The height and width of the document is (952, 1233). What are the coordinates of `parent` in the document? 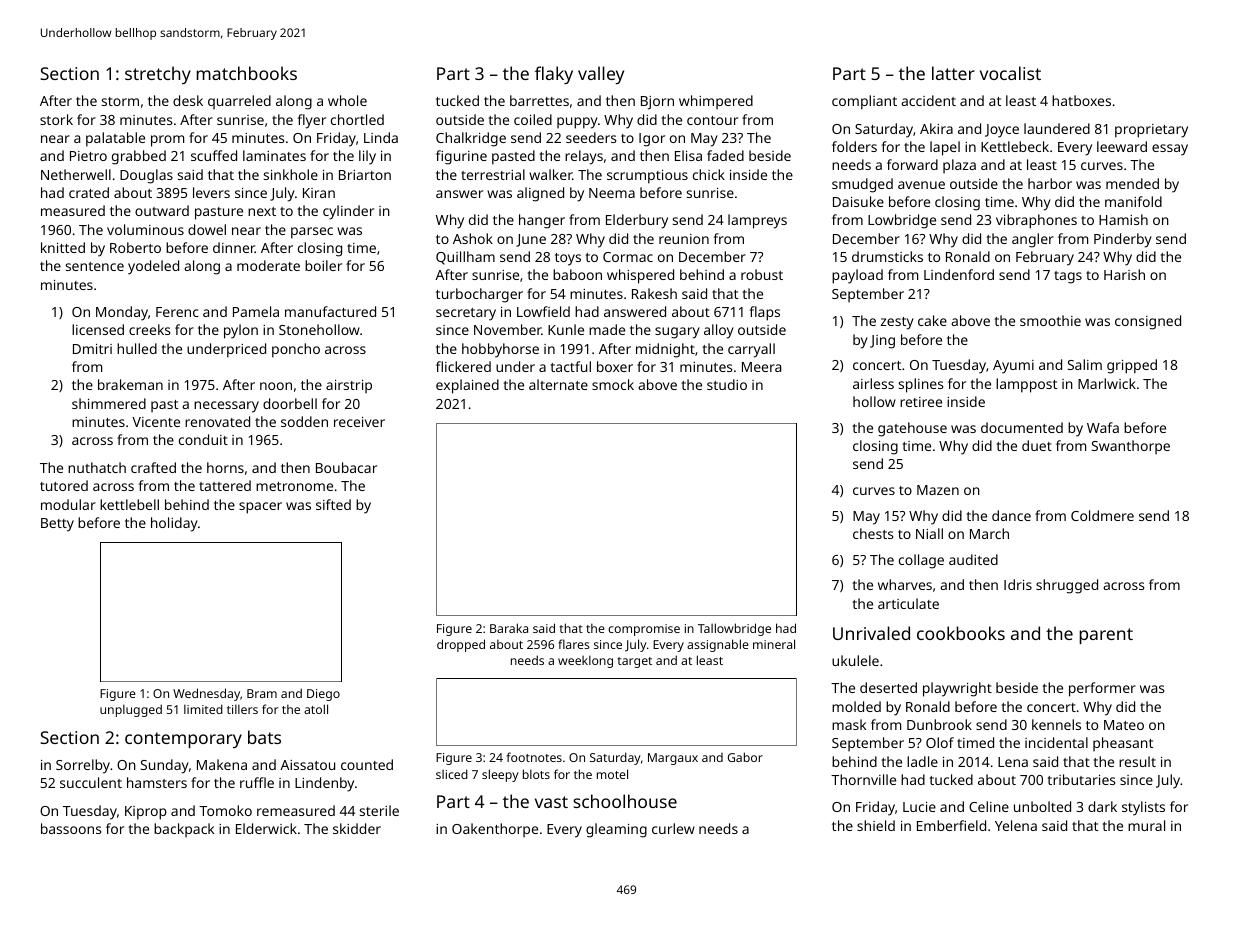 It's located at (1106, 636).
